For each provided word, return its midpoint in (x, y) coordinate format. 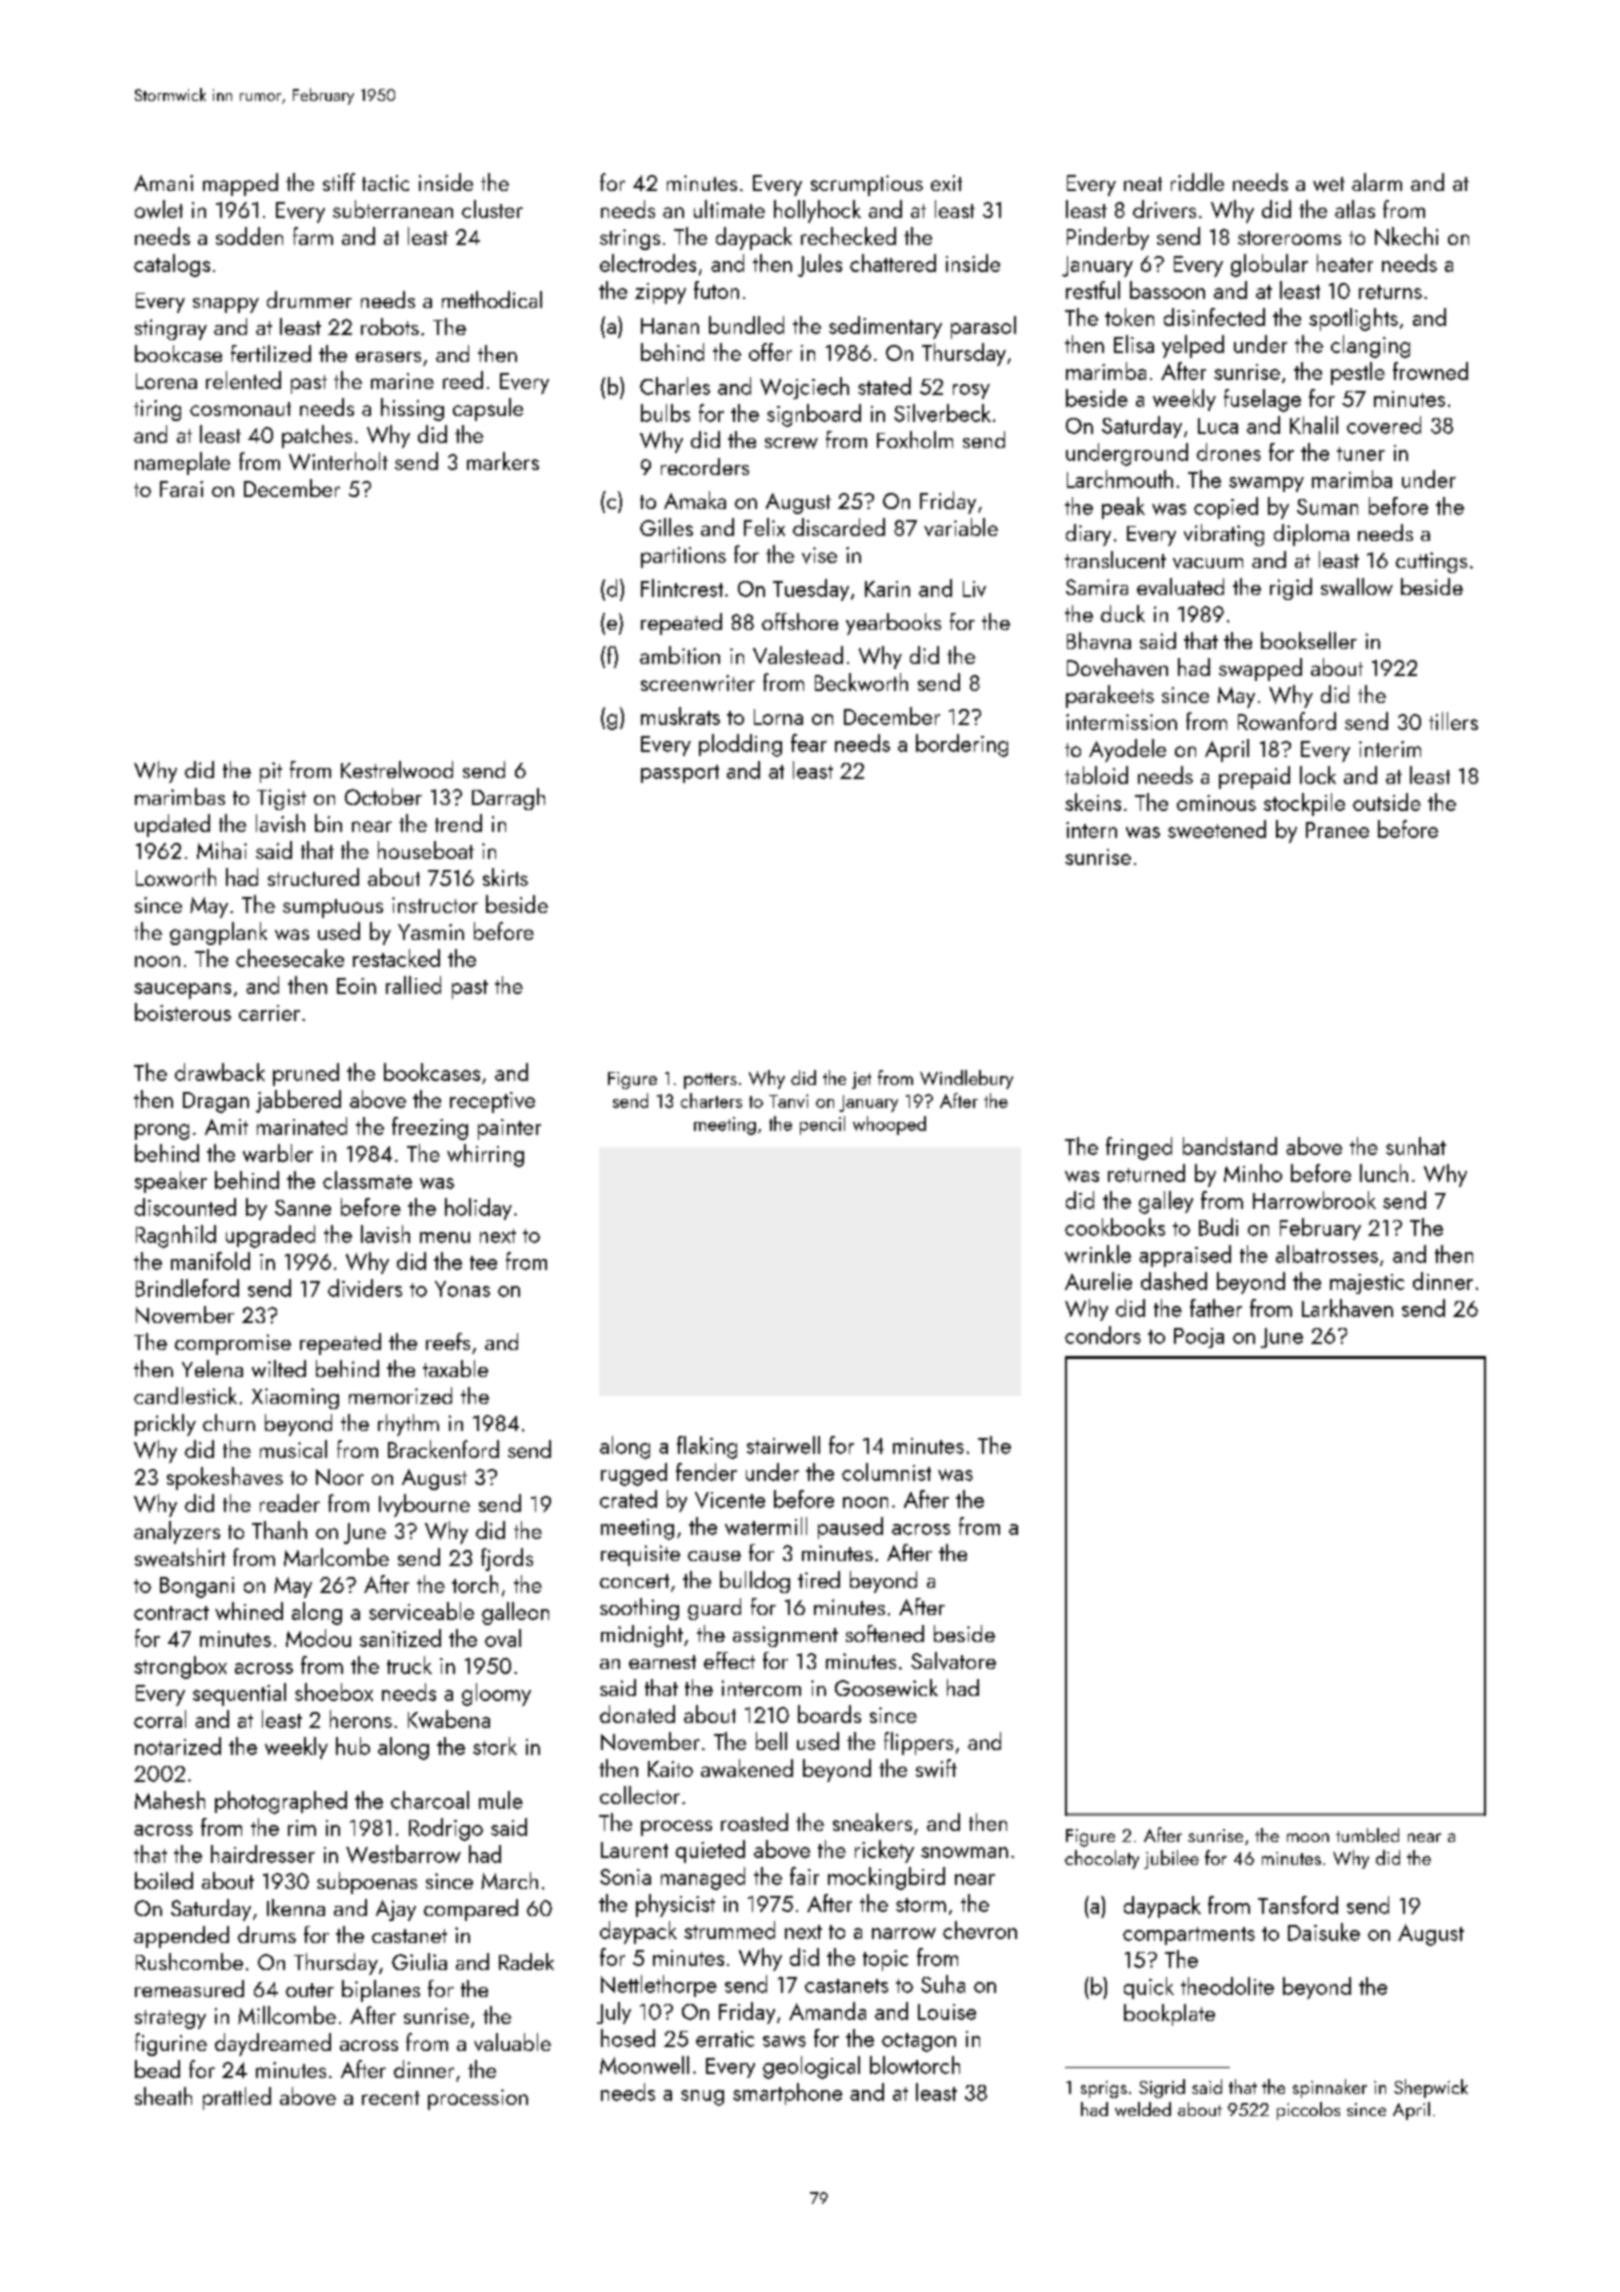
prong (162, 1132)
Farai (181, 489)
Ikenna (296, 1907)
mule (501, 1800)
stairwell (783, 1445)
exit (946, 183)
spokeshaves (225, 1478)
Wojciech (804, 388)
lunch (1384, 1173)
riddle (1197, 182)
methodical (492, 299)
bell (771, 1741)
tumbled (1367, 1835)
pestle (1358, 373)
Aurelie (1098, 1281)
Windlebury (966, 1079)
